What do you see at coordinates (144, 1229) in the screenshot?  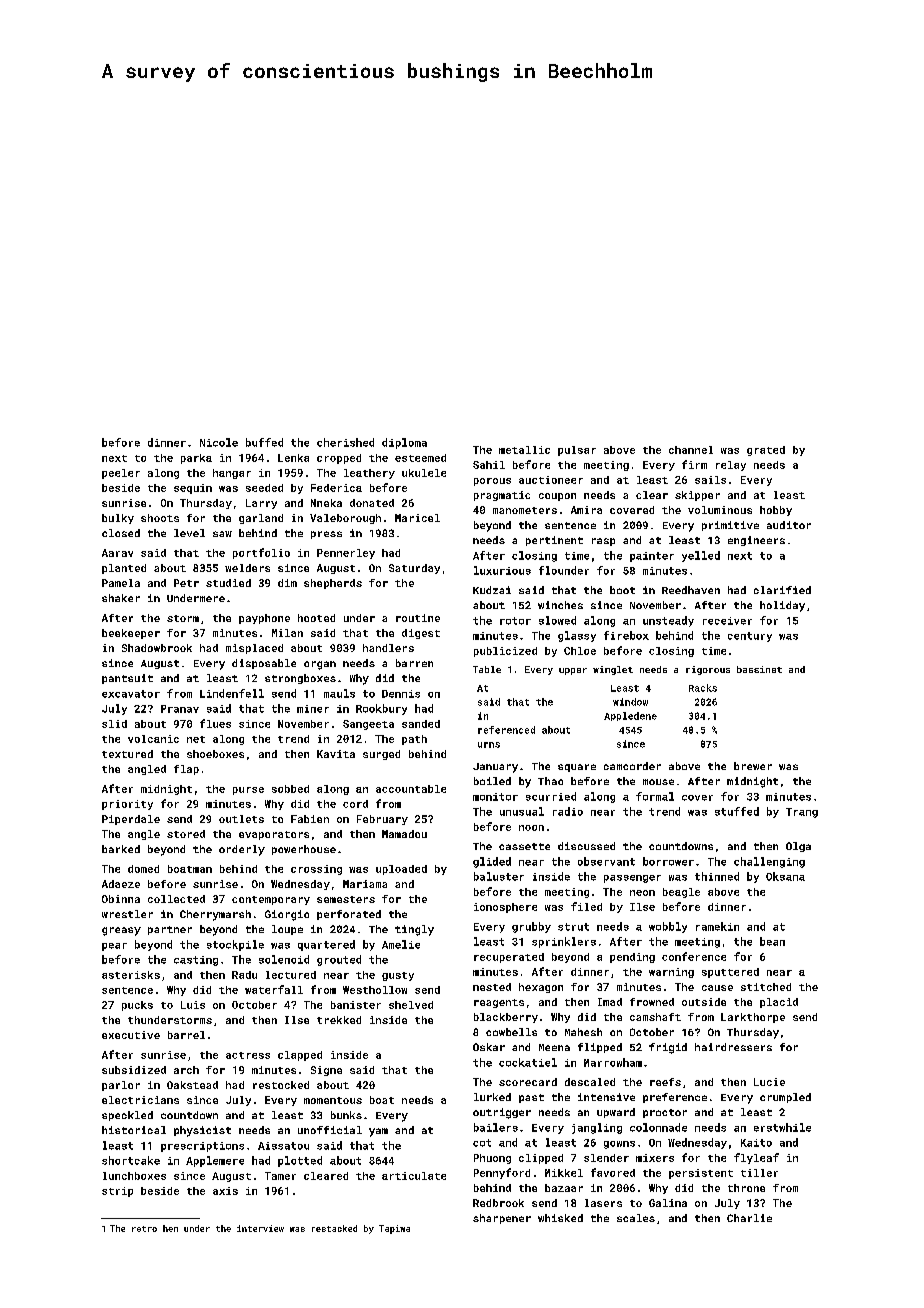 I see `retro` at bounding box center [144, 1229].
